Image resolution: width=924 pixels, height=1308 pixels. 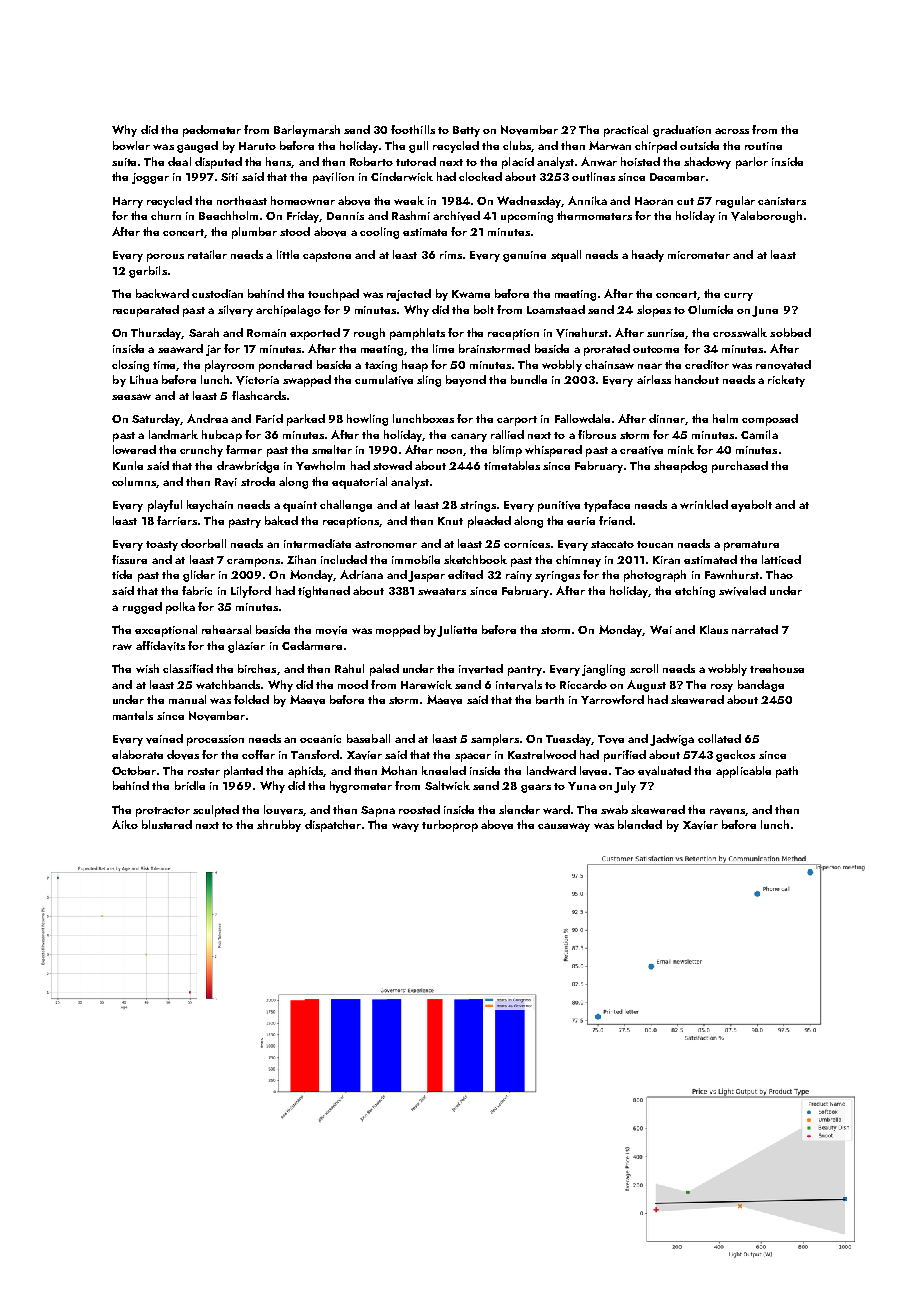 What do you see at coordinates (527, 544) in the screenshot?
I see `cornices` at bounding box center [527, 544].
